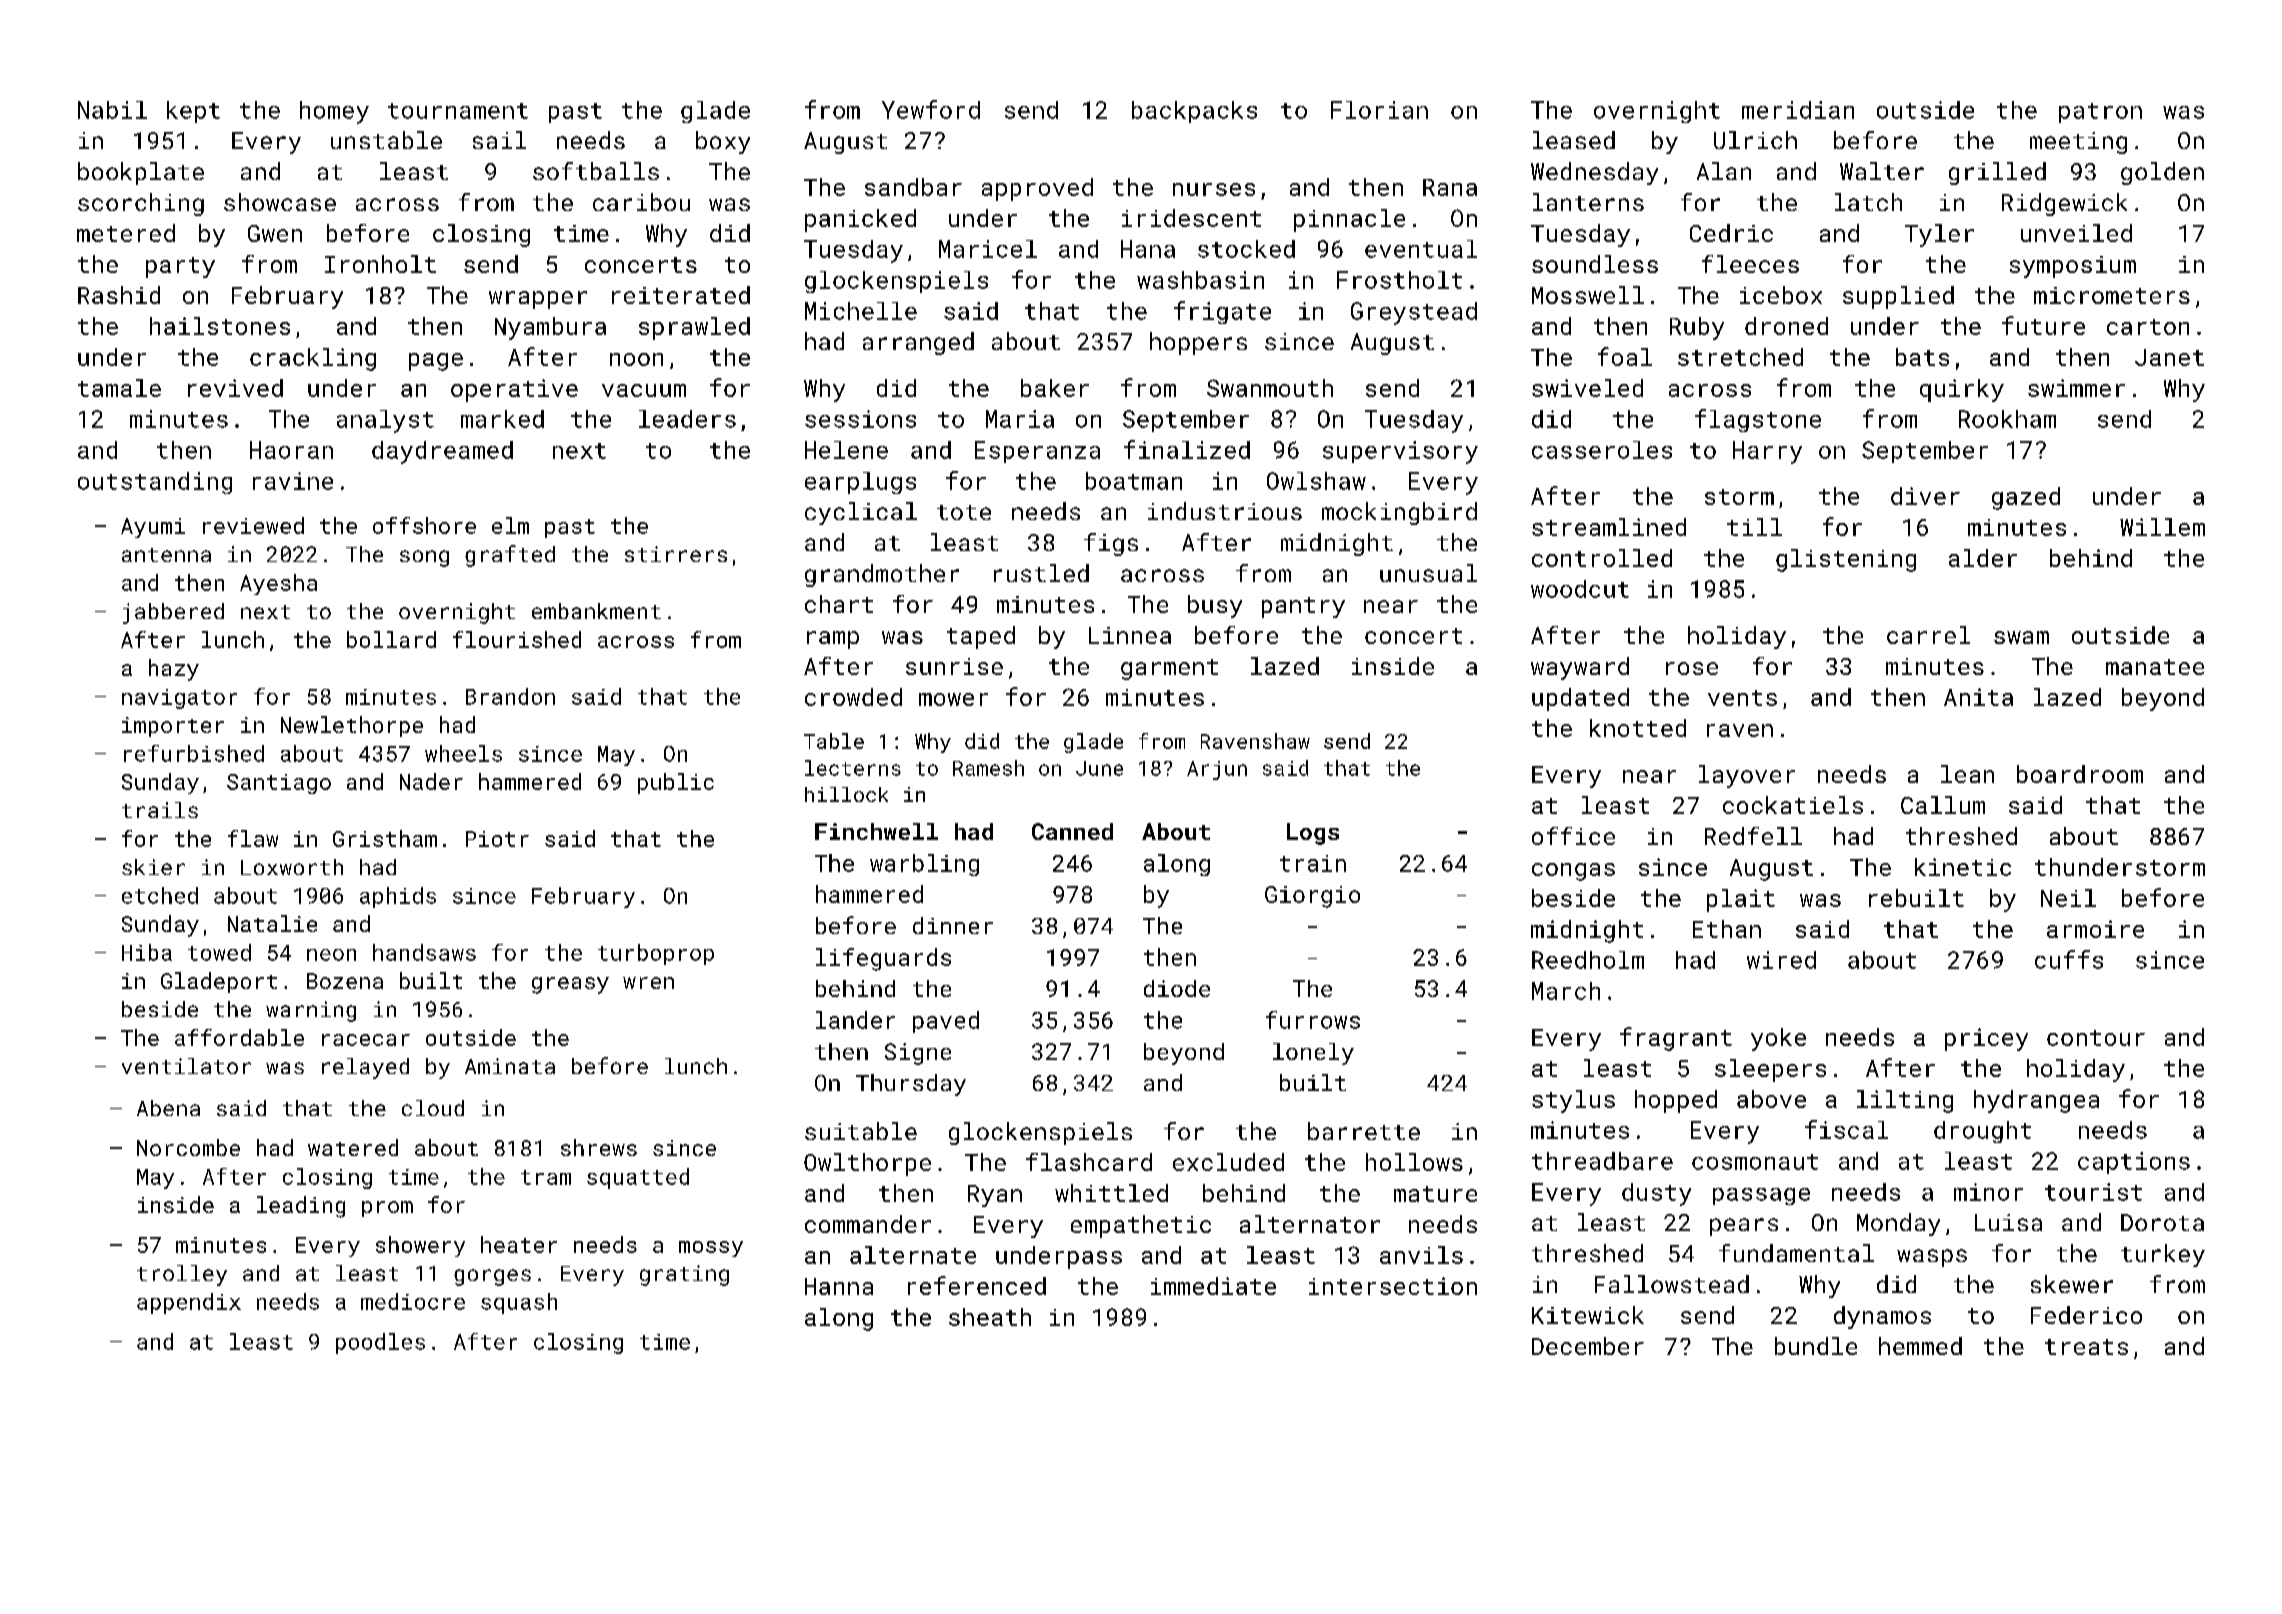 This screenshot has width=2282, height=1614. I want to click on meridian, so click(1798, 110).
